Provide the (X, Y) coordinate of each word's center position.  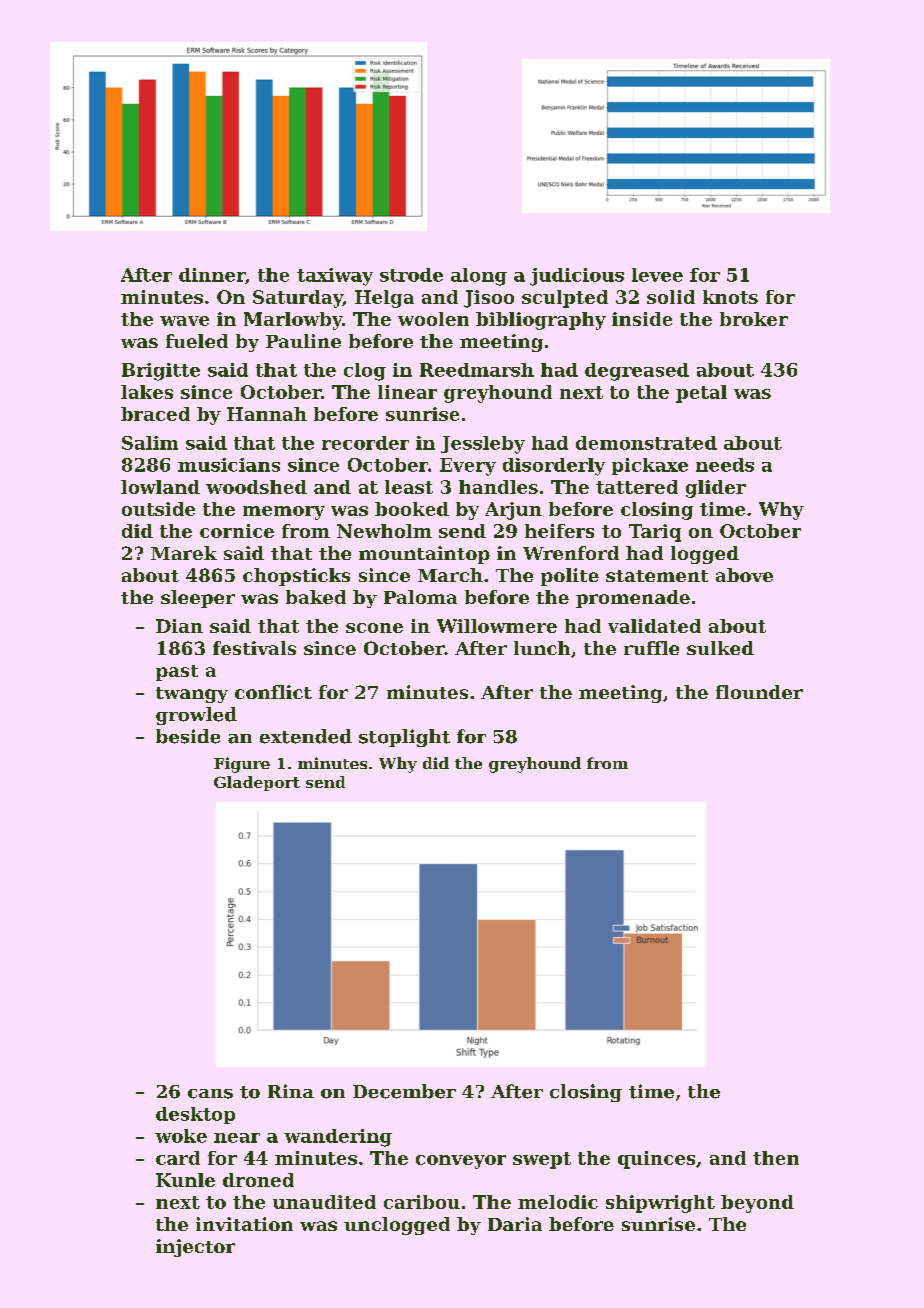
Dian (179, 626)
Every (468, 467)
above (744, 575)
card (178, 1158)
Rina (291, 1091)
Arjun (513, 511)
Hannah (267, 414)
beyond (757, 1204)
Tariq (655, 533)
